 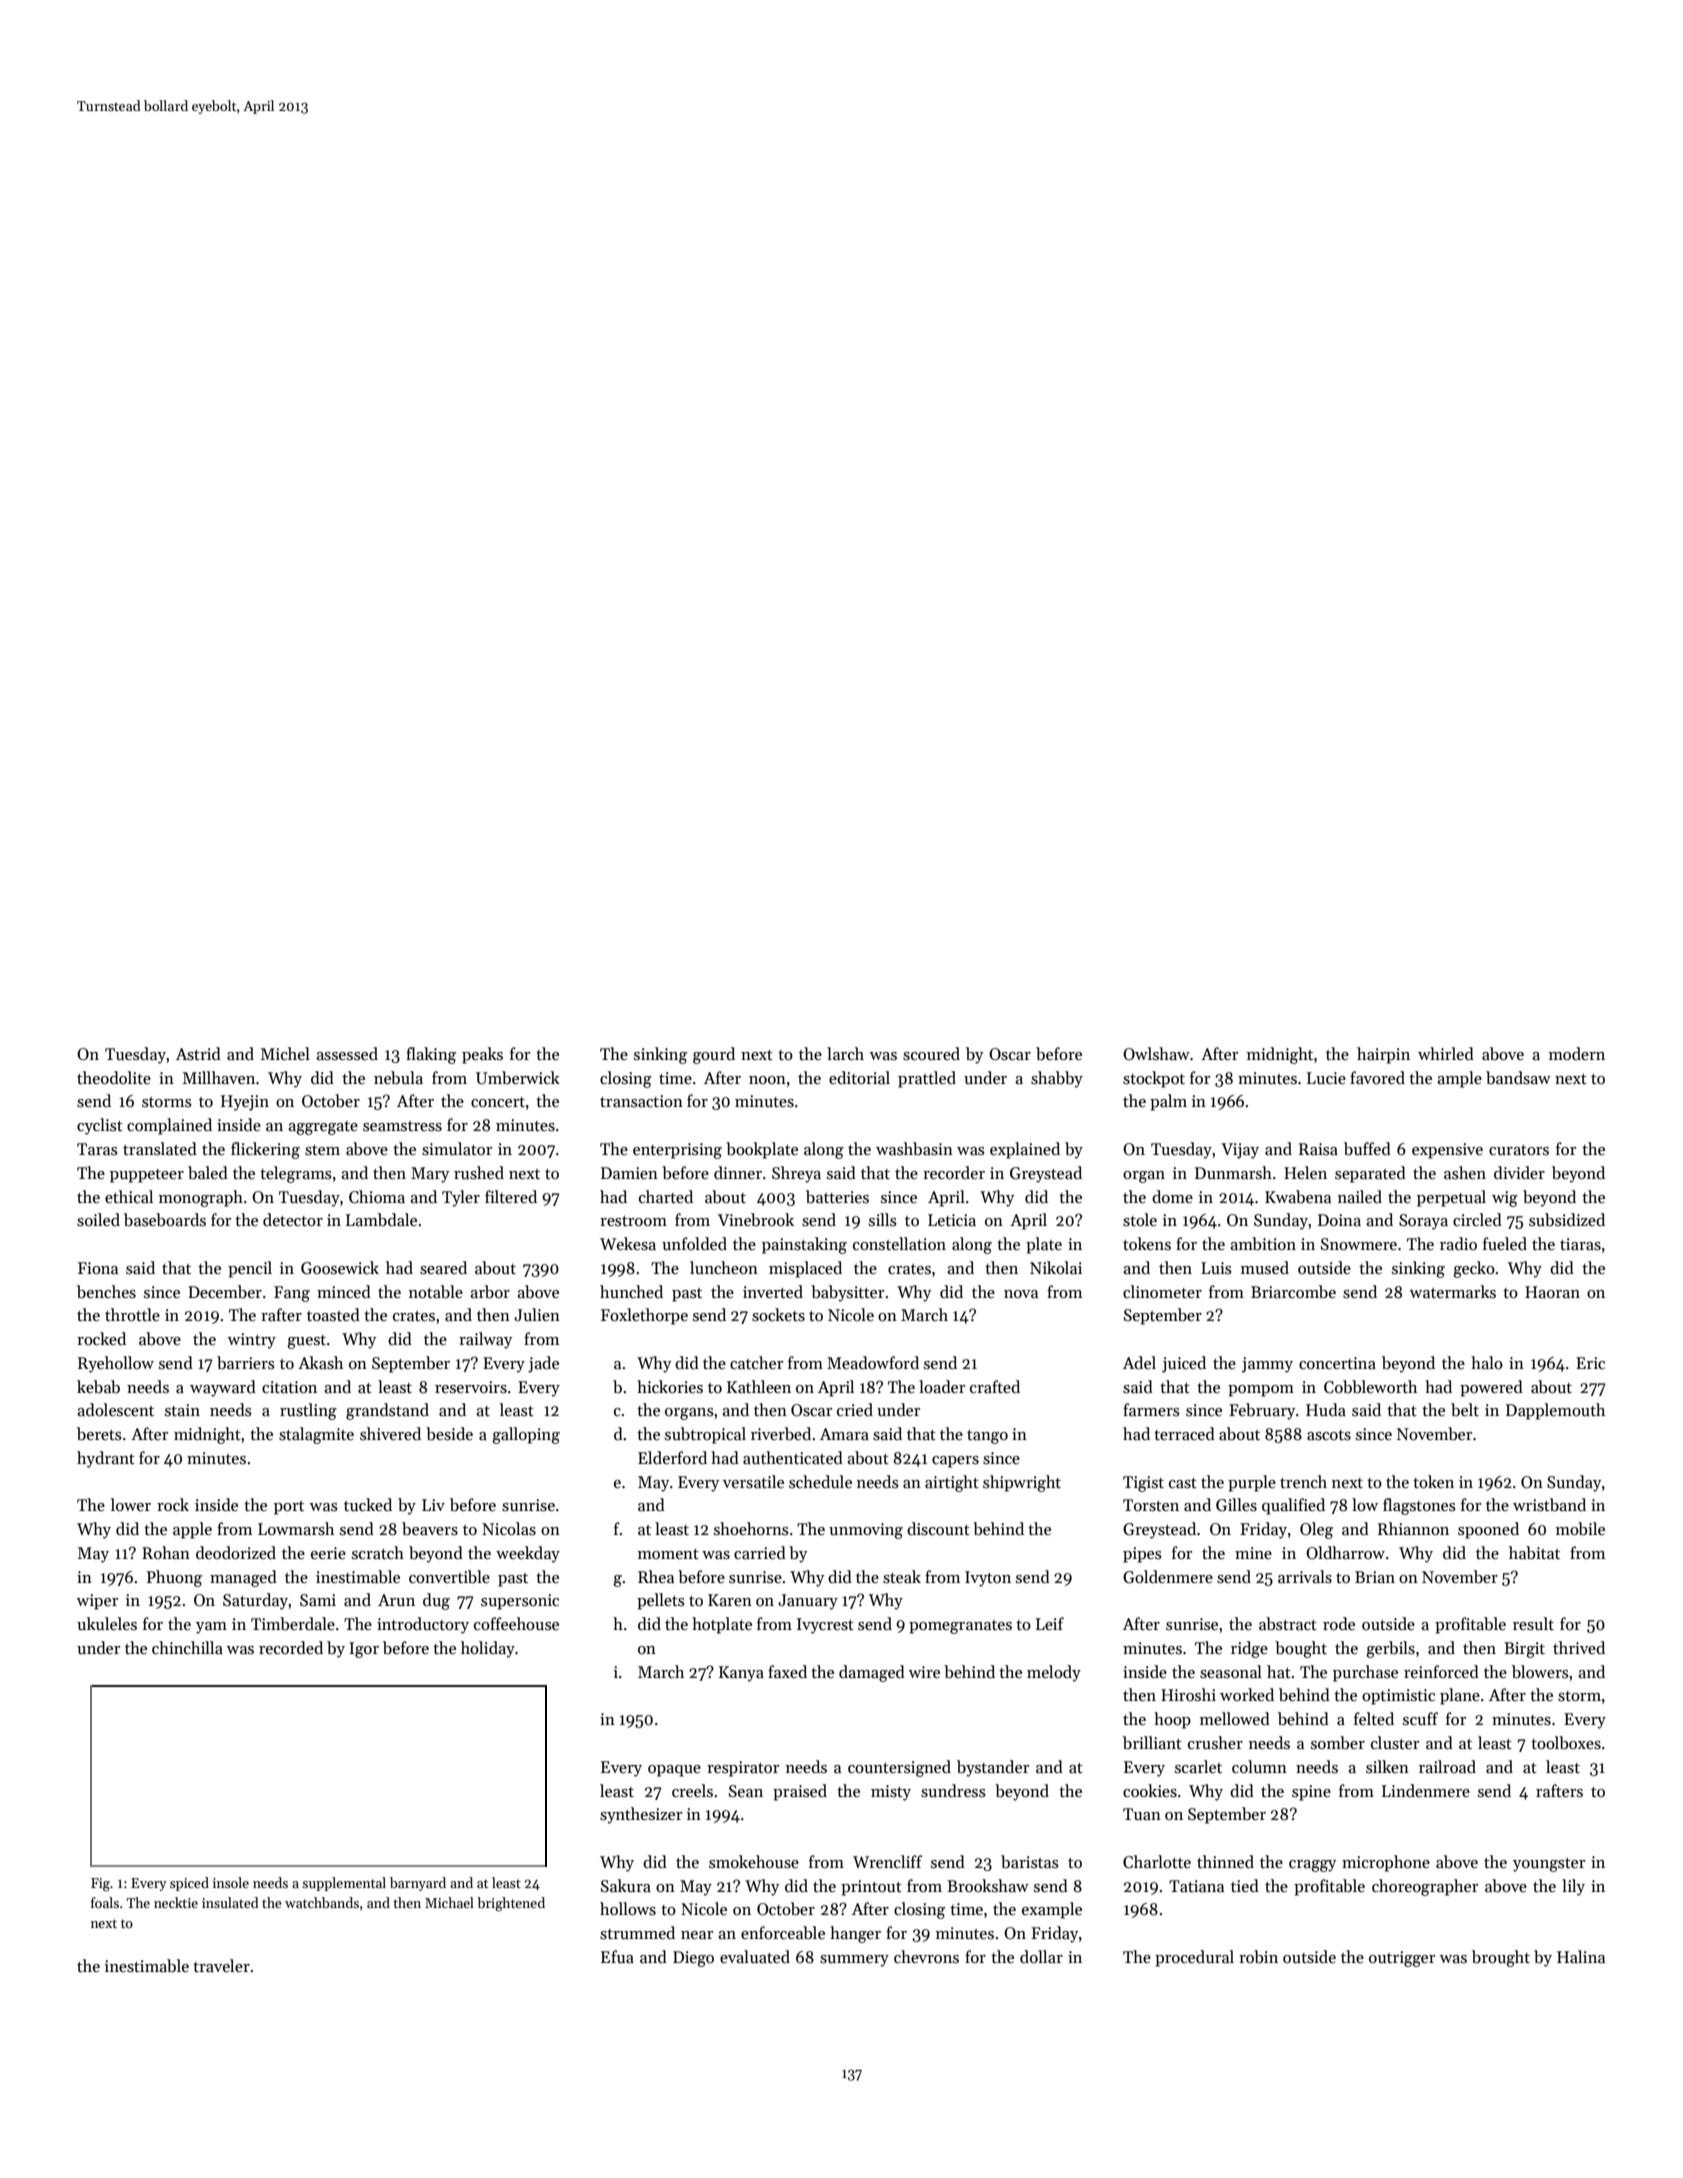 What do you see at coordinates (873, 1363) in the page?
I see `Meadowford` at bounding box center [873, 1363].
